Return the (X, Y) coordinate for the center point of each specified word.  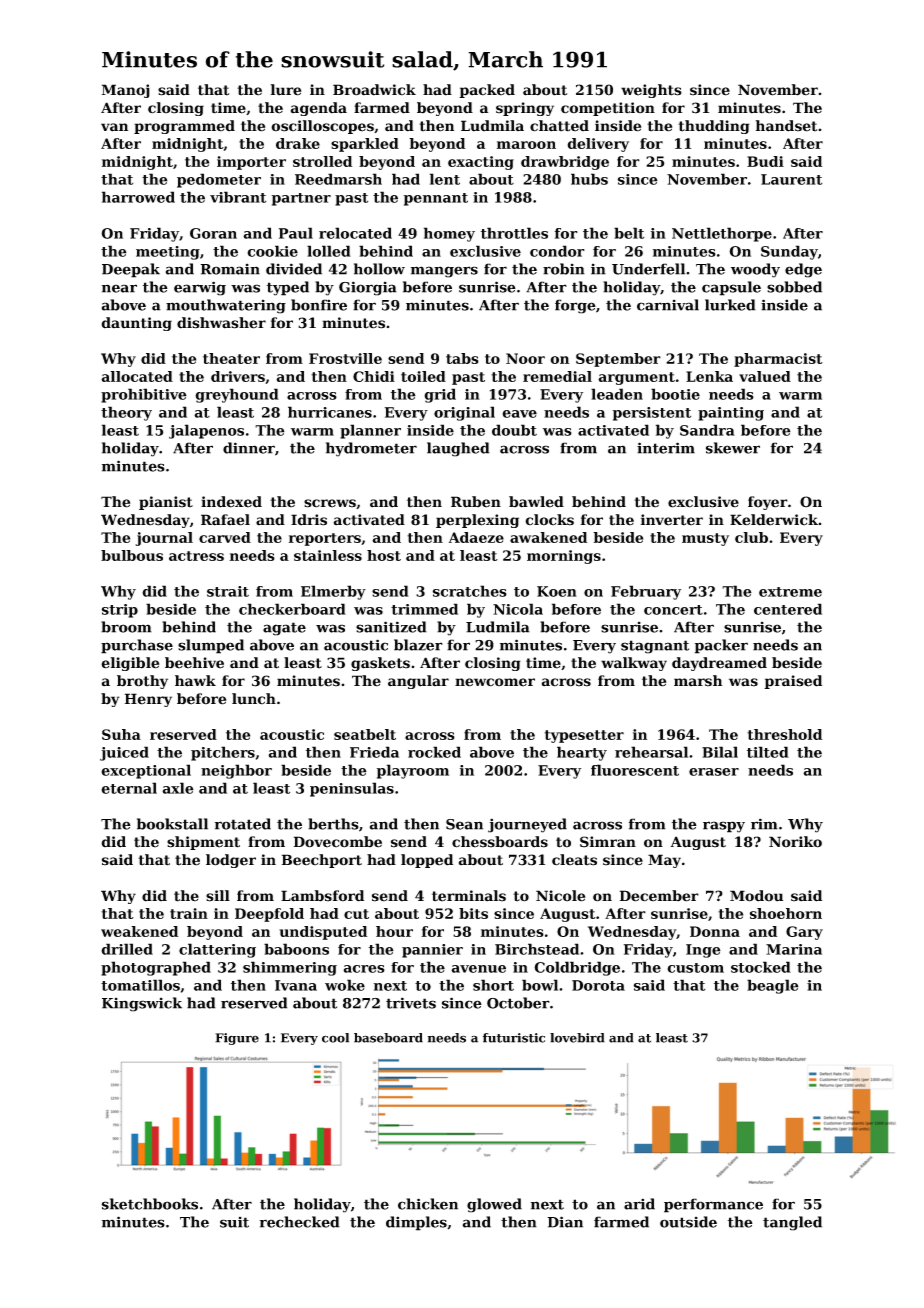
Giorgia (368, 288)
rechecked (300, 1222)
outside (688, 1222)
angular (418, 682)
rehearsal (651, 752)
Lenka (709, 376)
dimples (416, 1223)
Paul (296, 233)
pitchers (223, 753)
